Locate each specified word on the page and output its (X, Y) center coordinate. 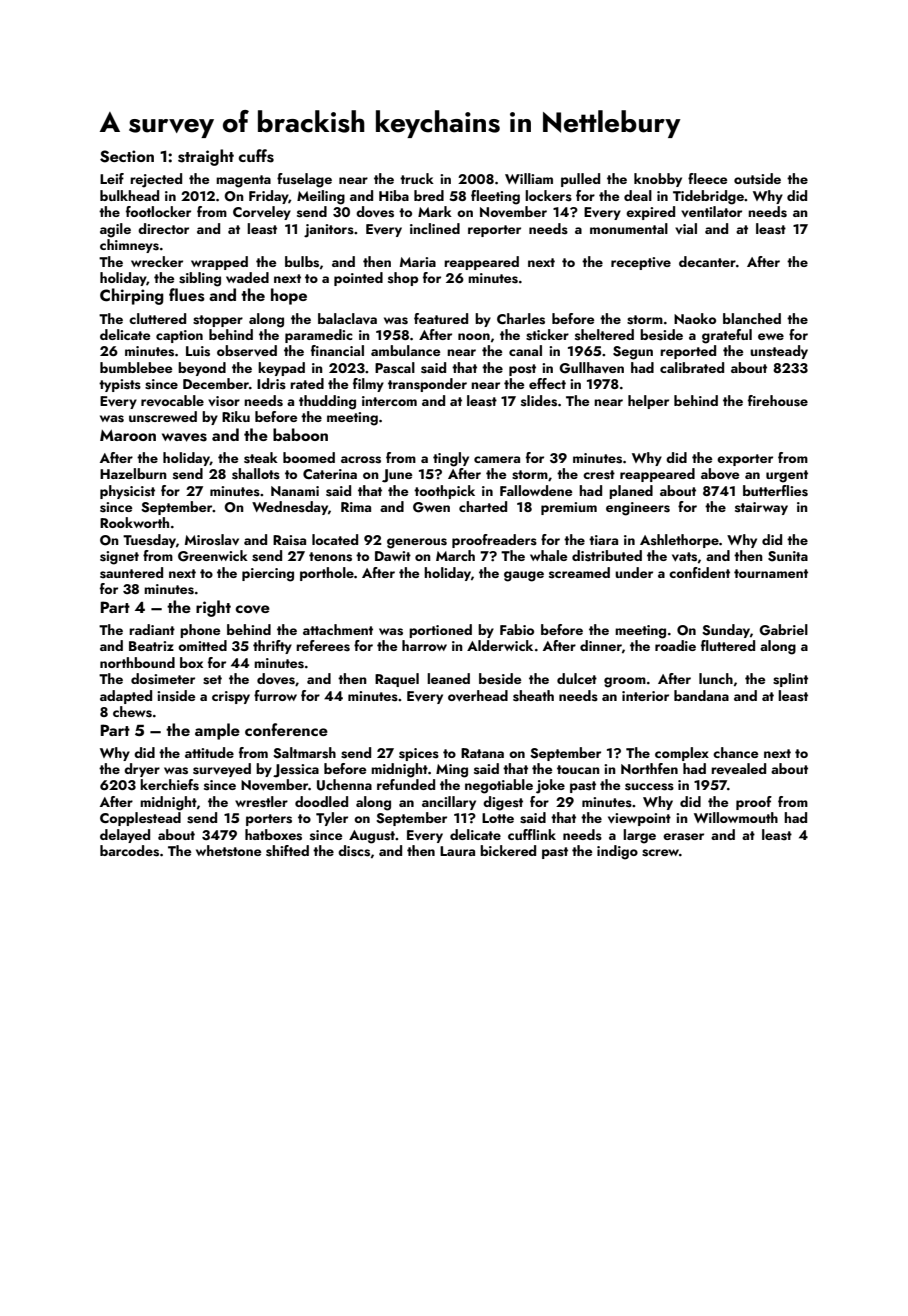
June (397, 476)
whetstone (229, 851)
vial (686, 228)
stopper (218, 321)
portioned (440, 631)
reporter (494, 231)
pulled (580, 180)
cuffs (256, 156)
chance (736, 752)
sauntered (131, 573)
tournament (771, 573)
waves (184, 437)
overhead (478, 696)
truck (417, 178)
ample (217, 731)
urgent (787, 476)
